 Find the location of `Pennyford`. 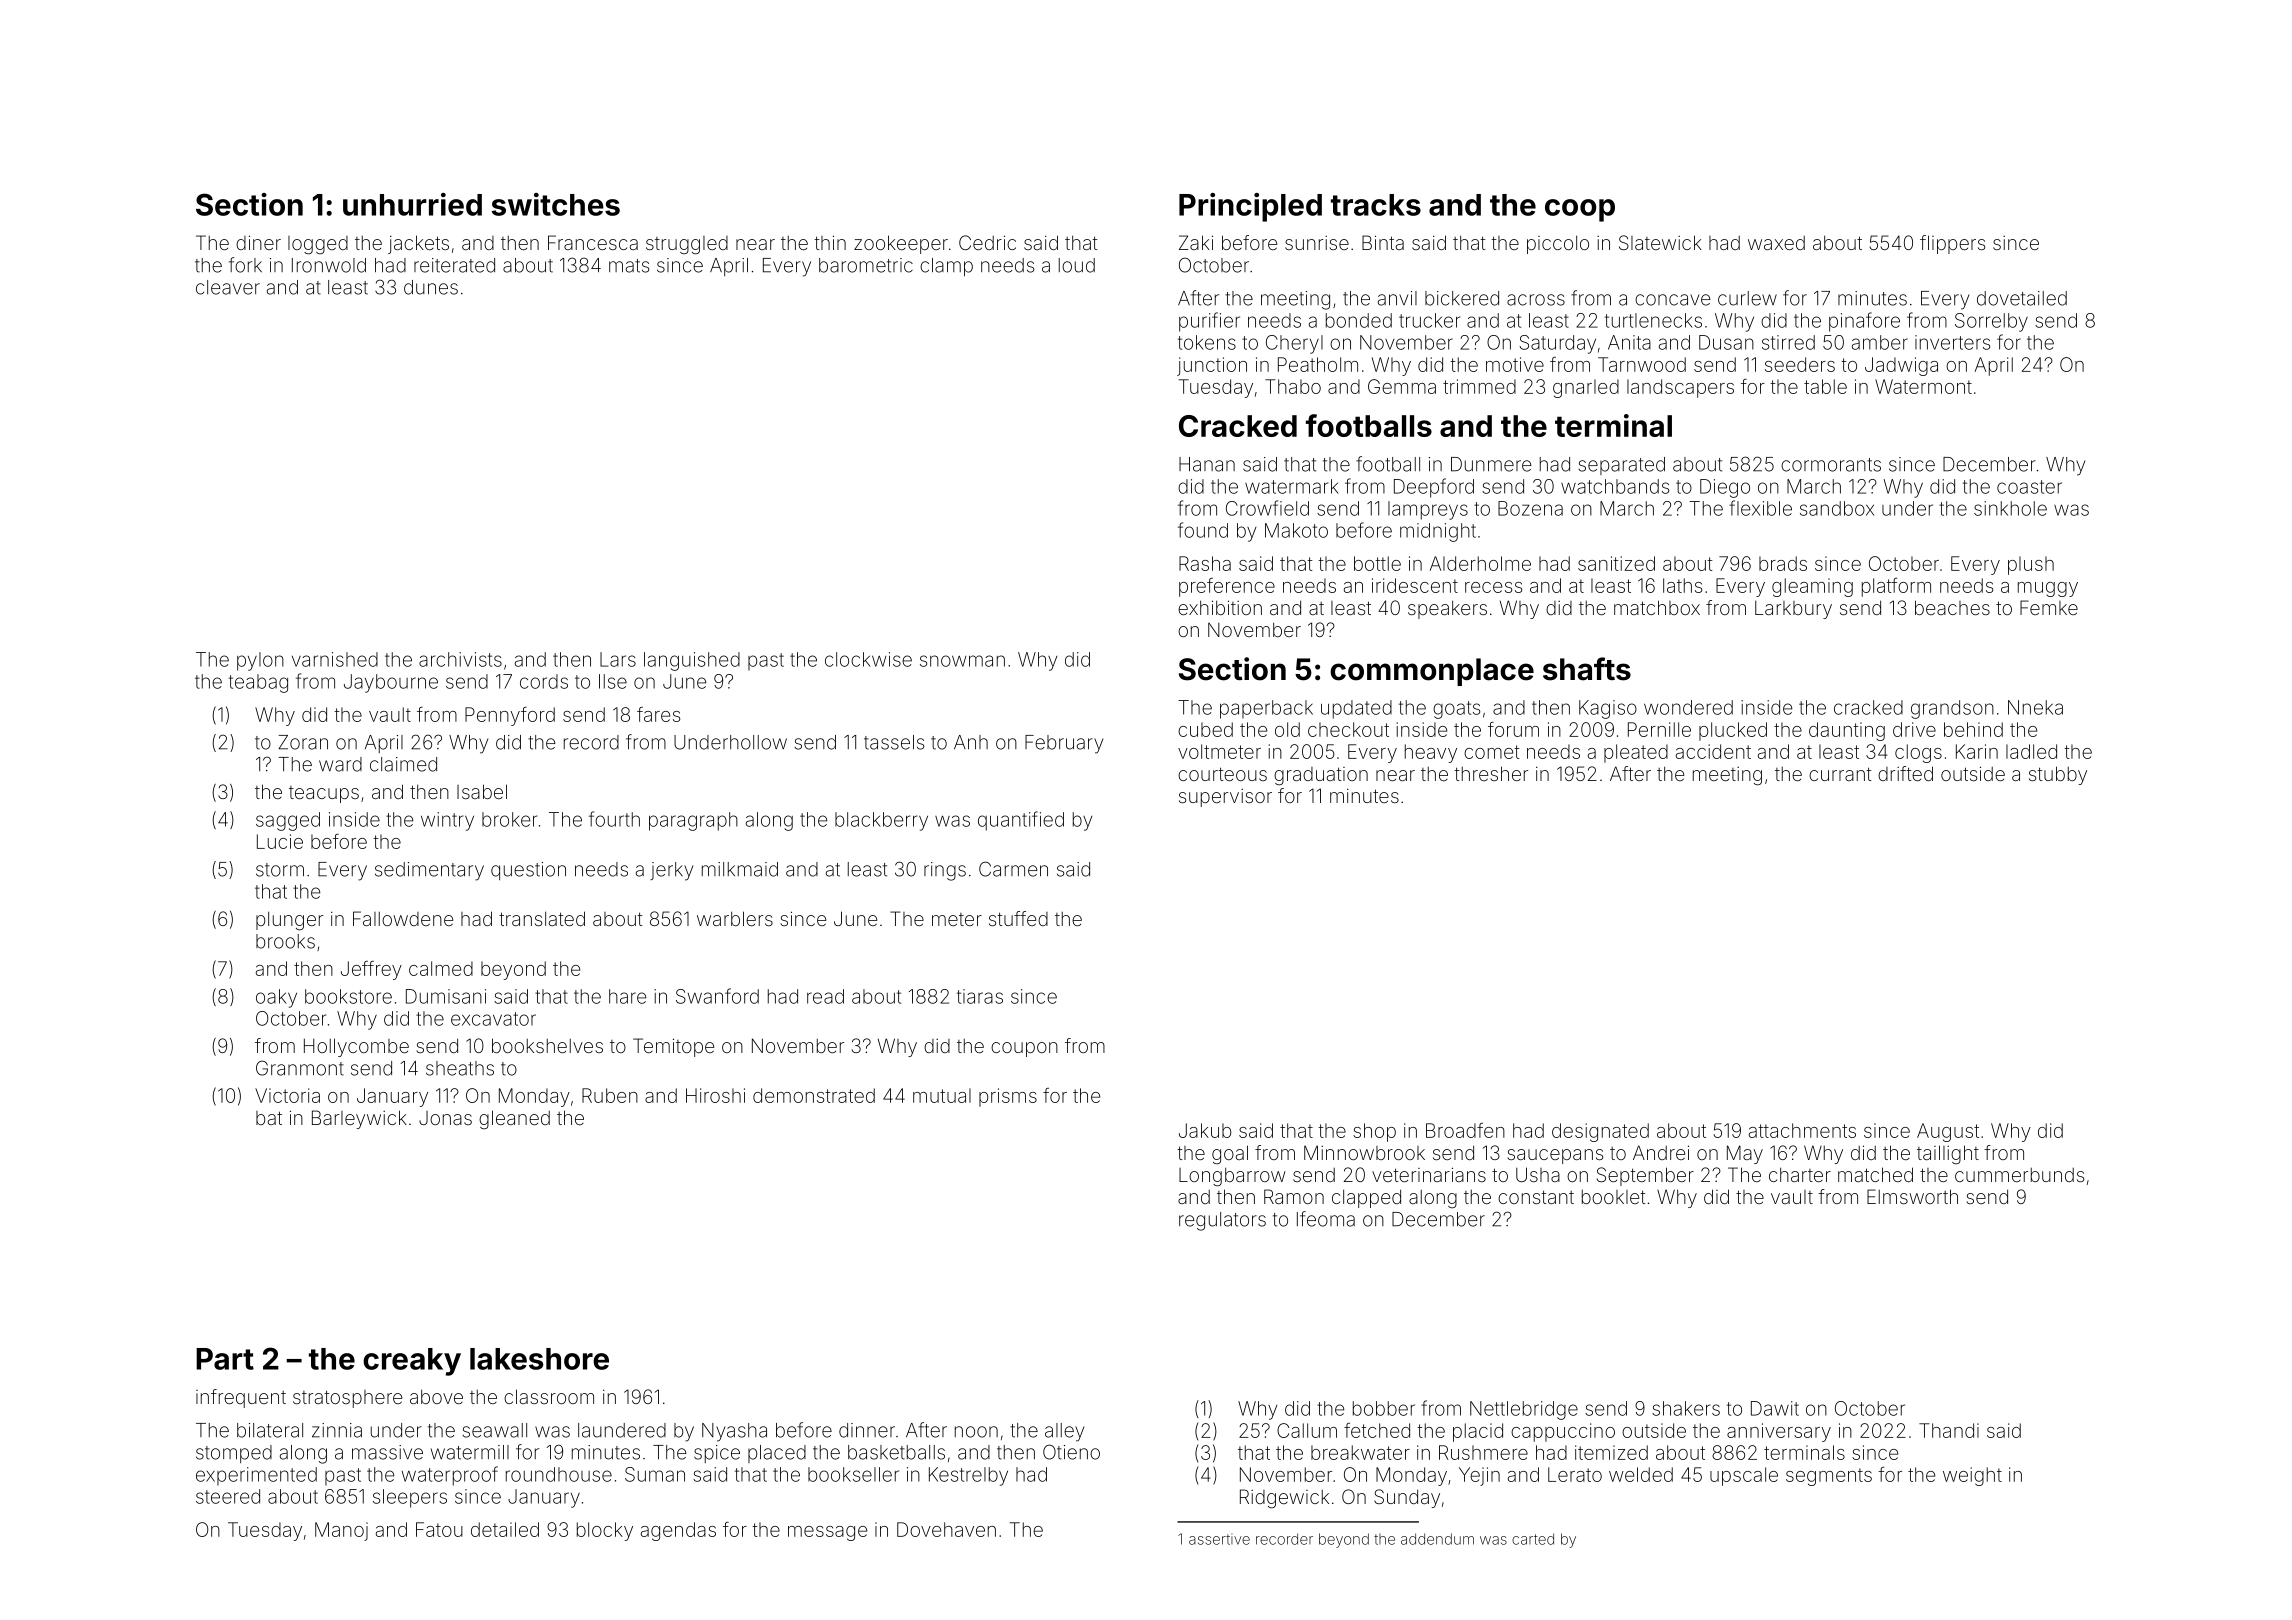

Pennyford is located at coordinates (510, 716).
